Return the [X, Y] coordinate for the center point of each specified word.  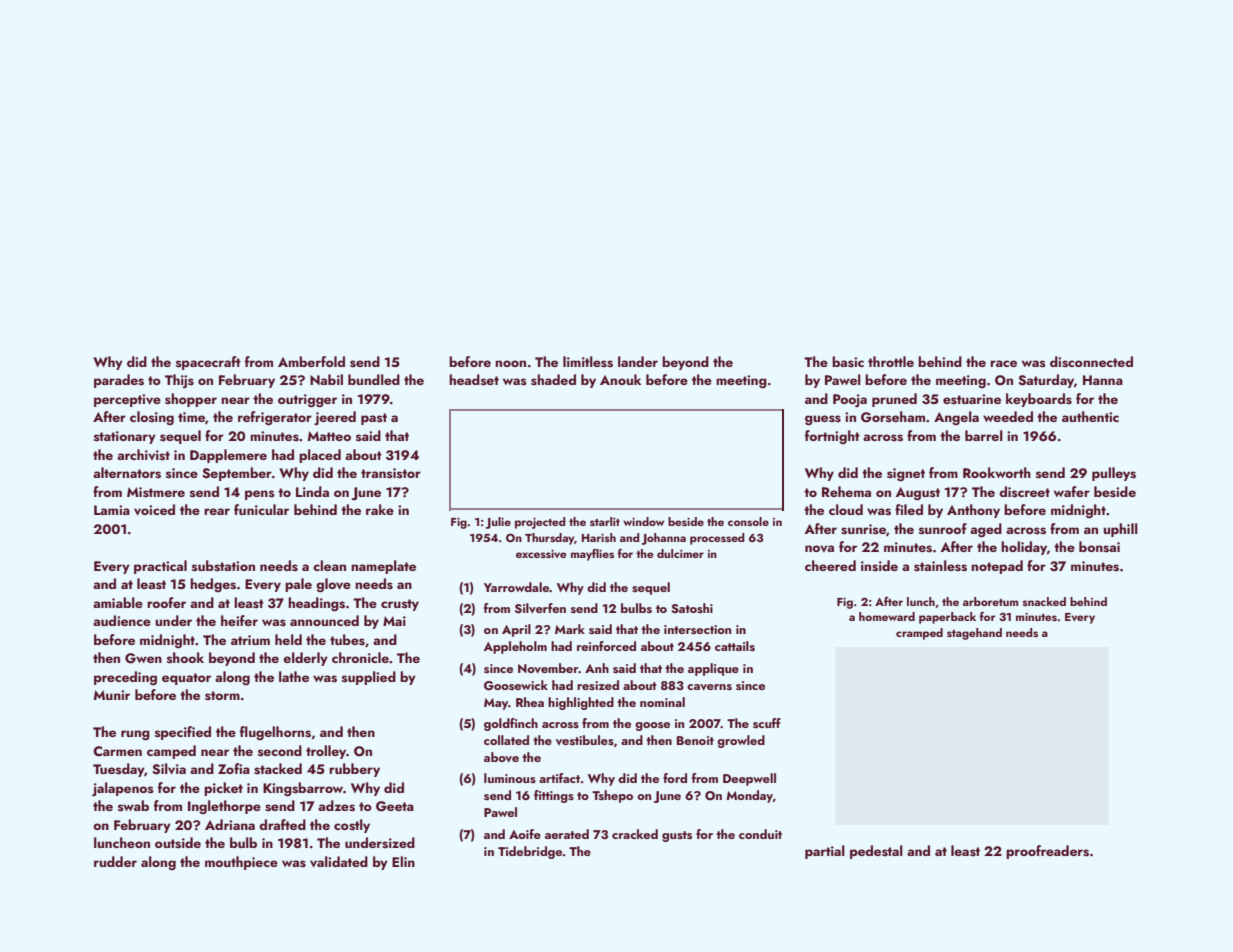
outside [178, 843]
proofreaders [1047, 852]
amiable [118, 602]
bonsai [1099, 547]
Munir [112, 695]
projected [540, 523]
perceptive [127, 400]
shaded [553, 380]
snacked [1044, 601]
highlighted [581, 703]
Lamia [112, 510]
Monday [749, 796]
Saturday [1046, 381]
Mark [570, 629]
